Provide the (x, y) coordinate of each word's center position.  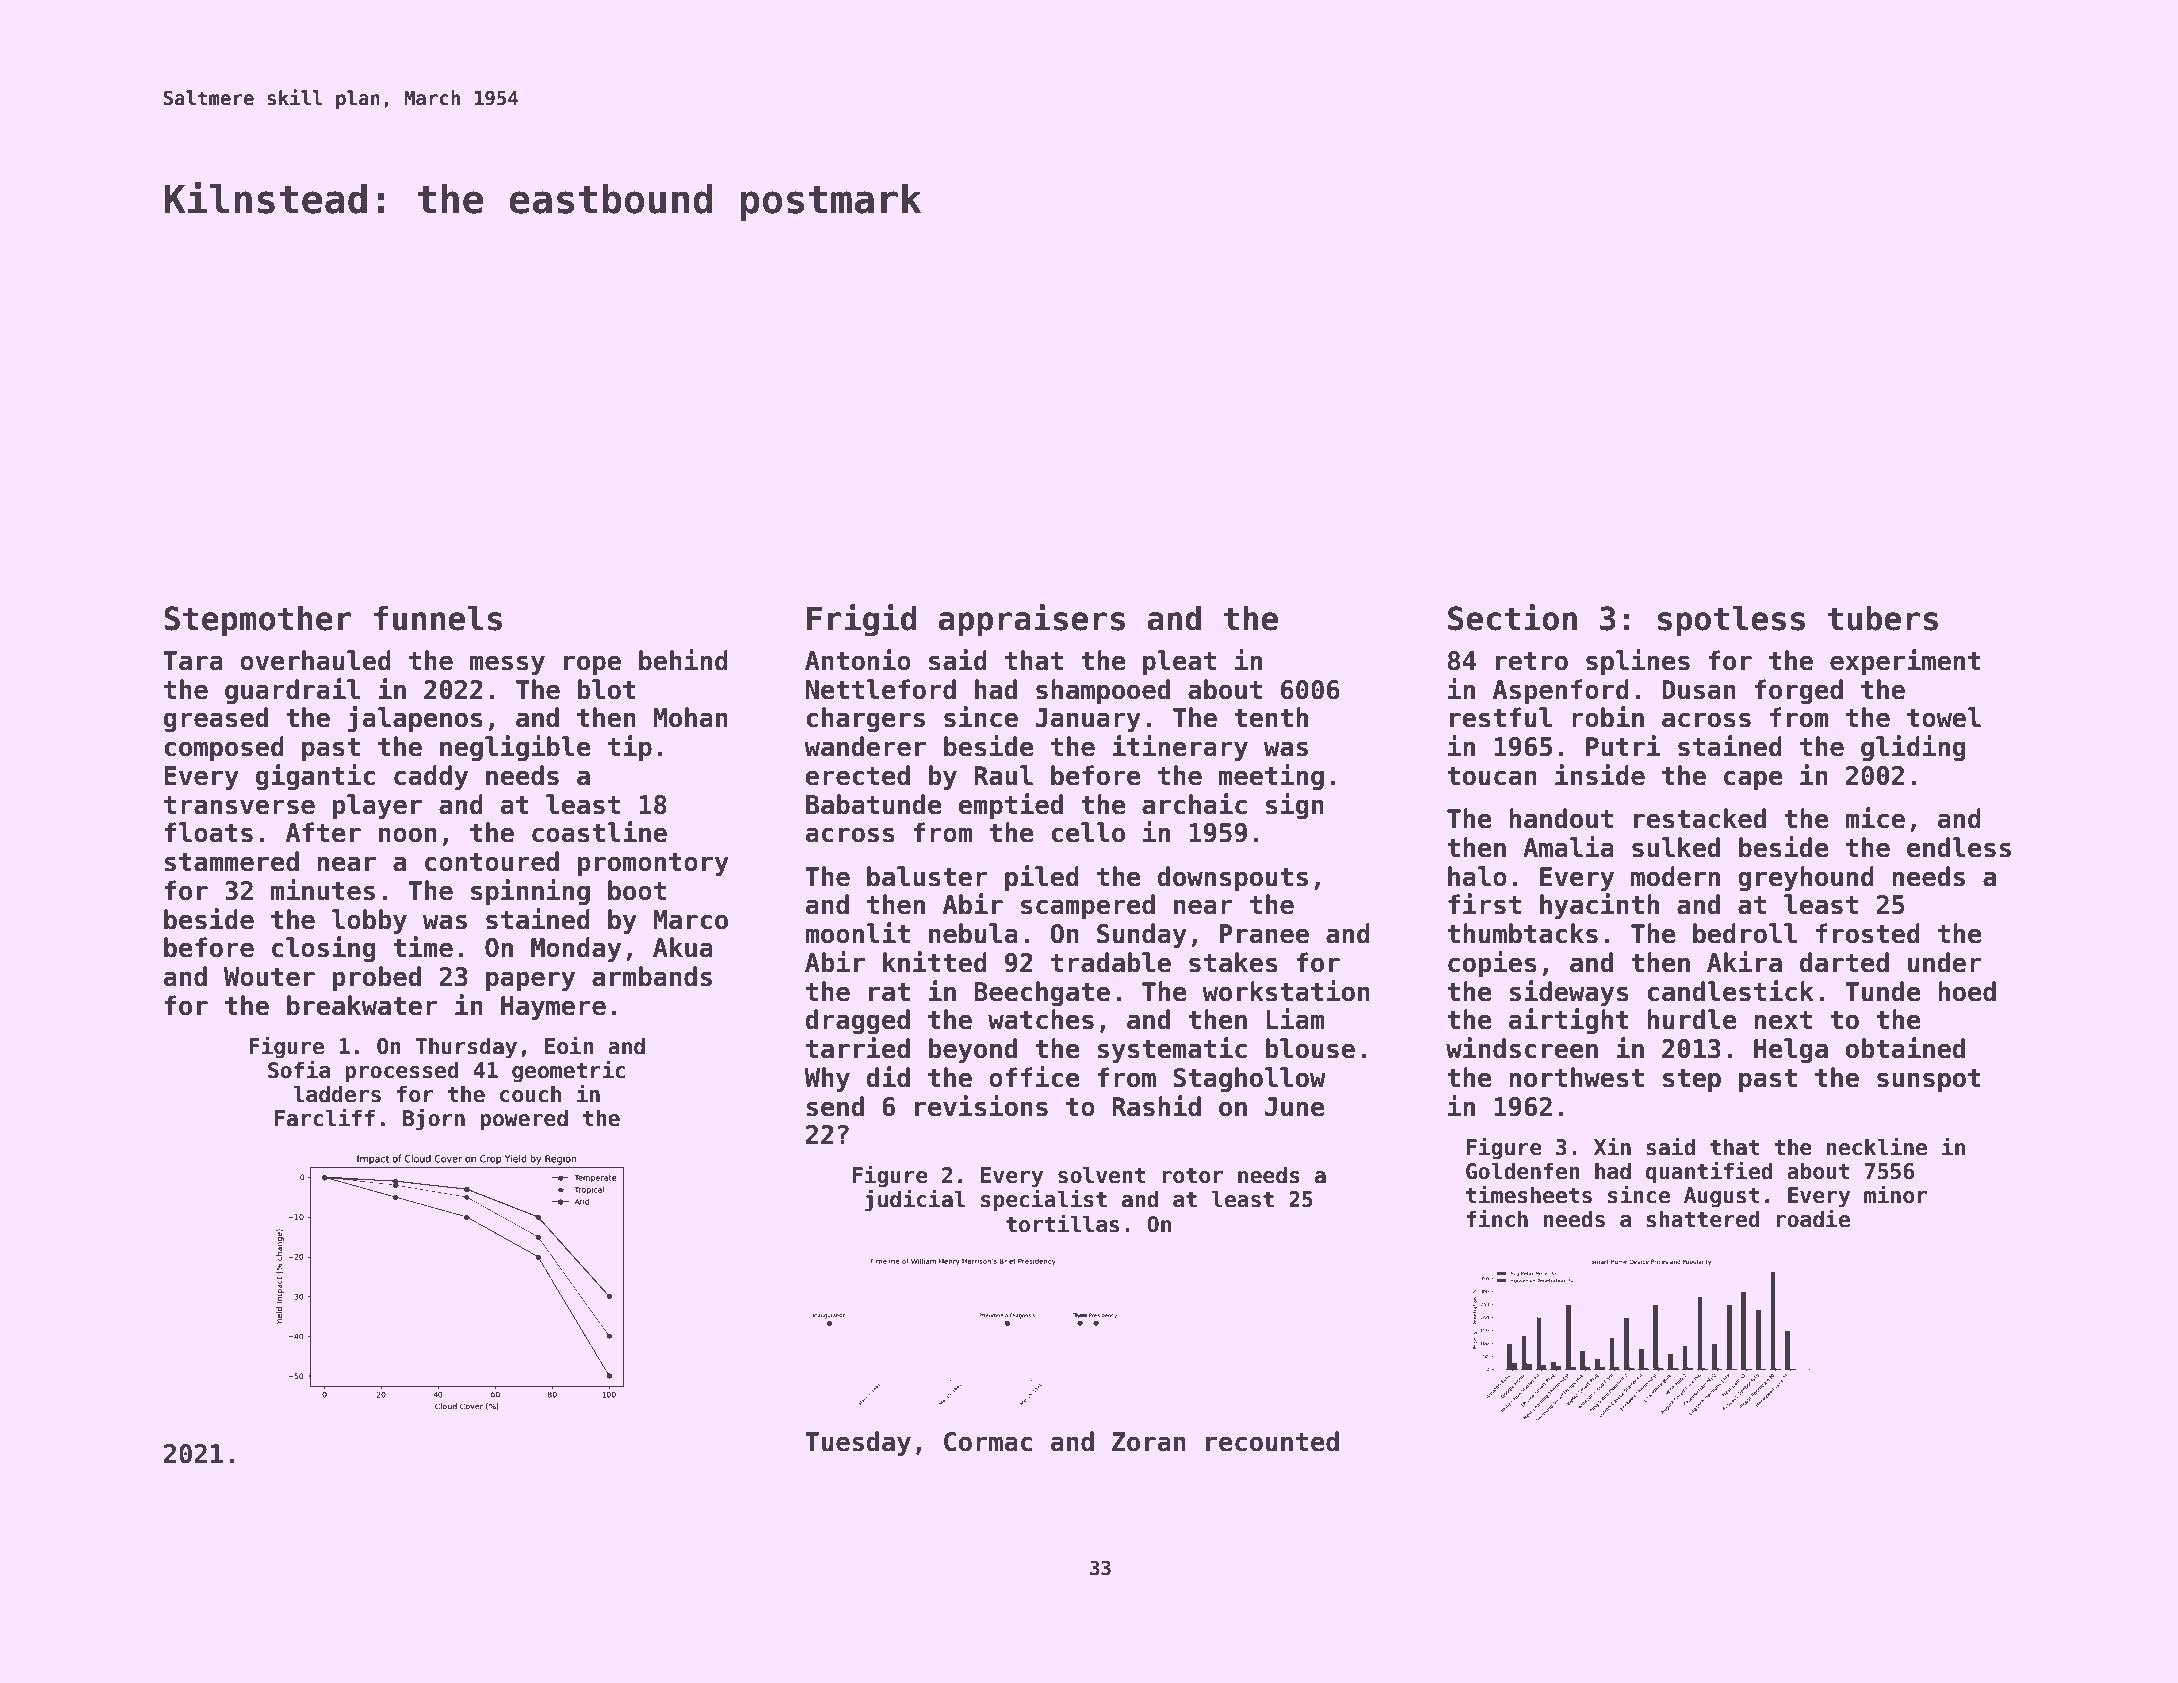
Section (1512, 617)
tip (630, 748)
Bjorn (434, 1119)
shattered (1703, 1219)
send (835, 1106)
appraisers (1031, 620)
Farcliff (325, 1117)
